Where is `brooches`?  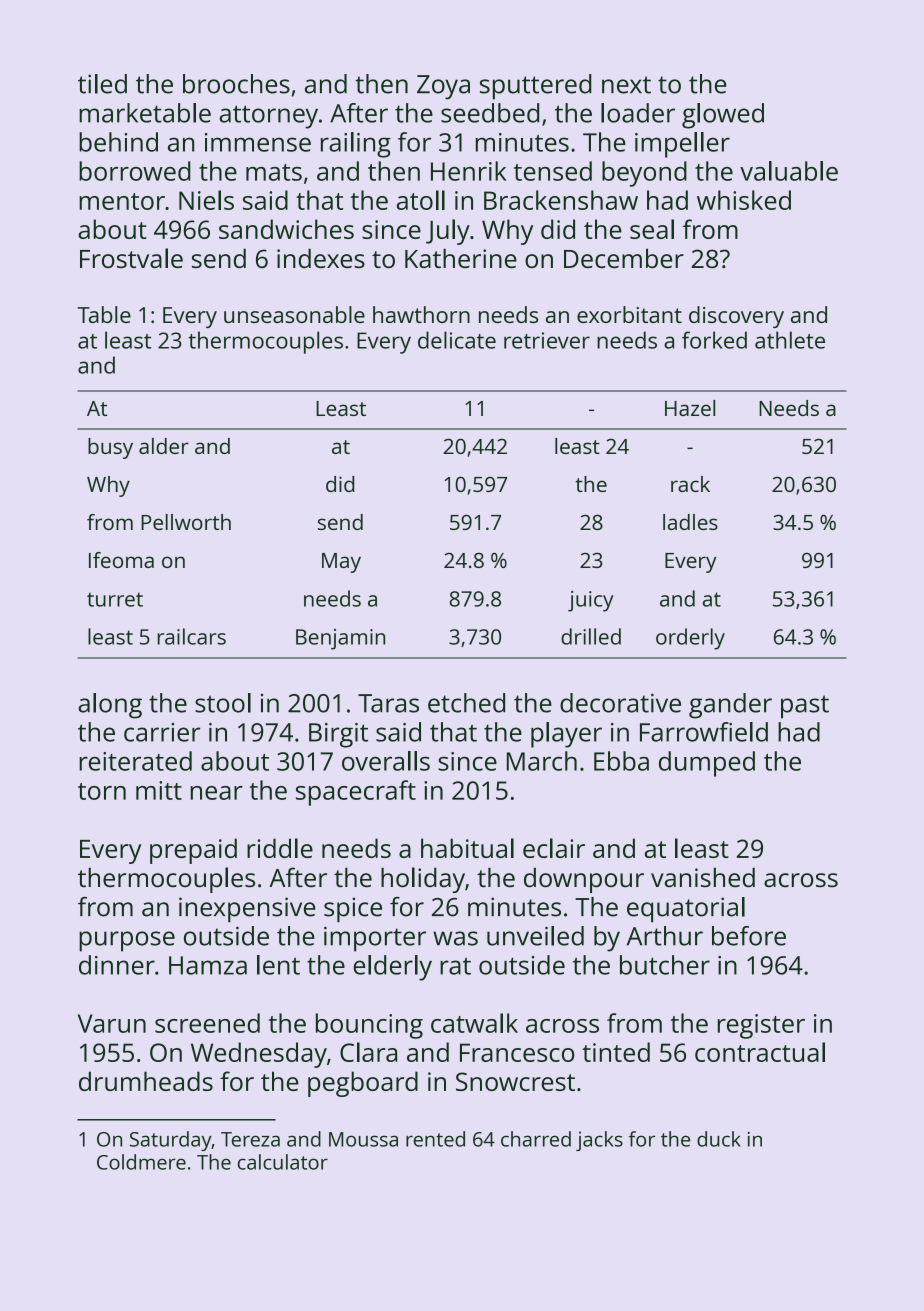 brooches is located at coordinates (236, 84).
